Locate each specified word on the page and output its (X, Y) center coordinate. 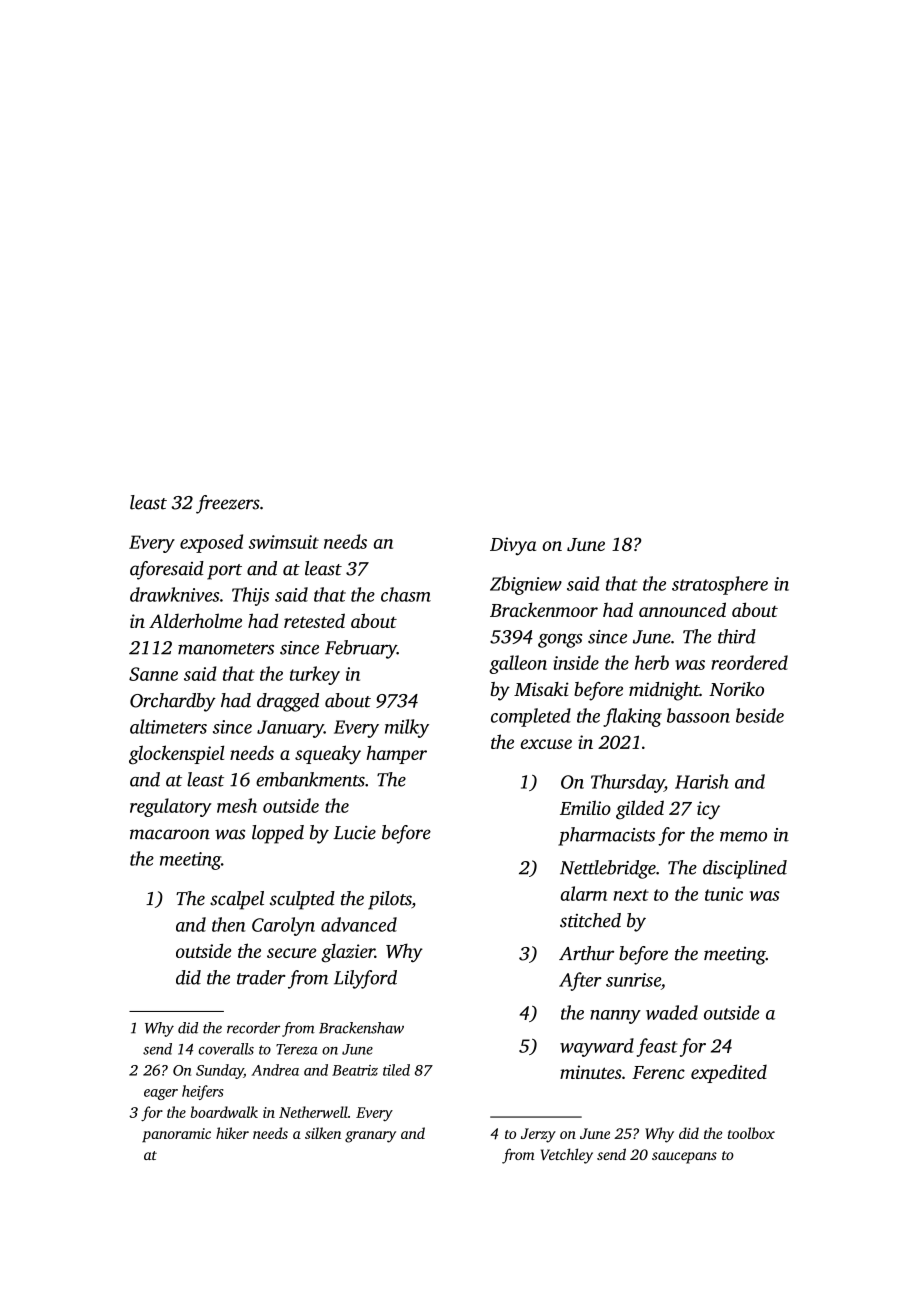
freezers (228, 504)
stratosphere (720, 585)
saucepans (684, 1158)
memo (743, 836)
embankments (310, 779)
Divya (513, 546)
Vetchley (567, 1156)
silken (323, 1133)
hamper (396, 754)
